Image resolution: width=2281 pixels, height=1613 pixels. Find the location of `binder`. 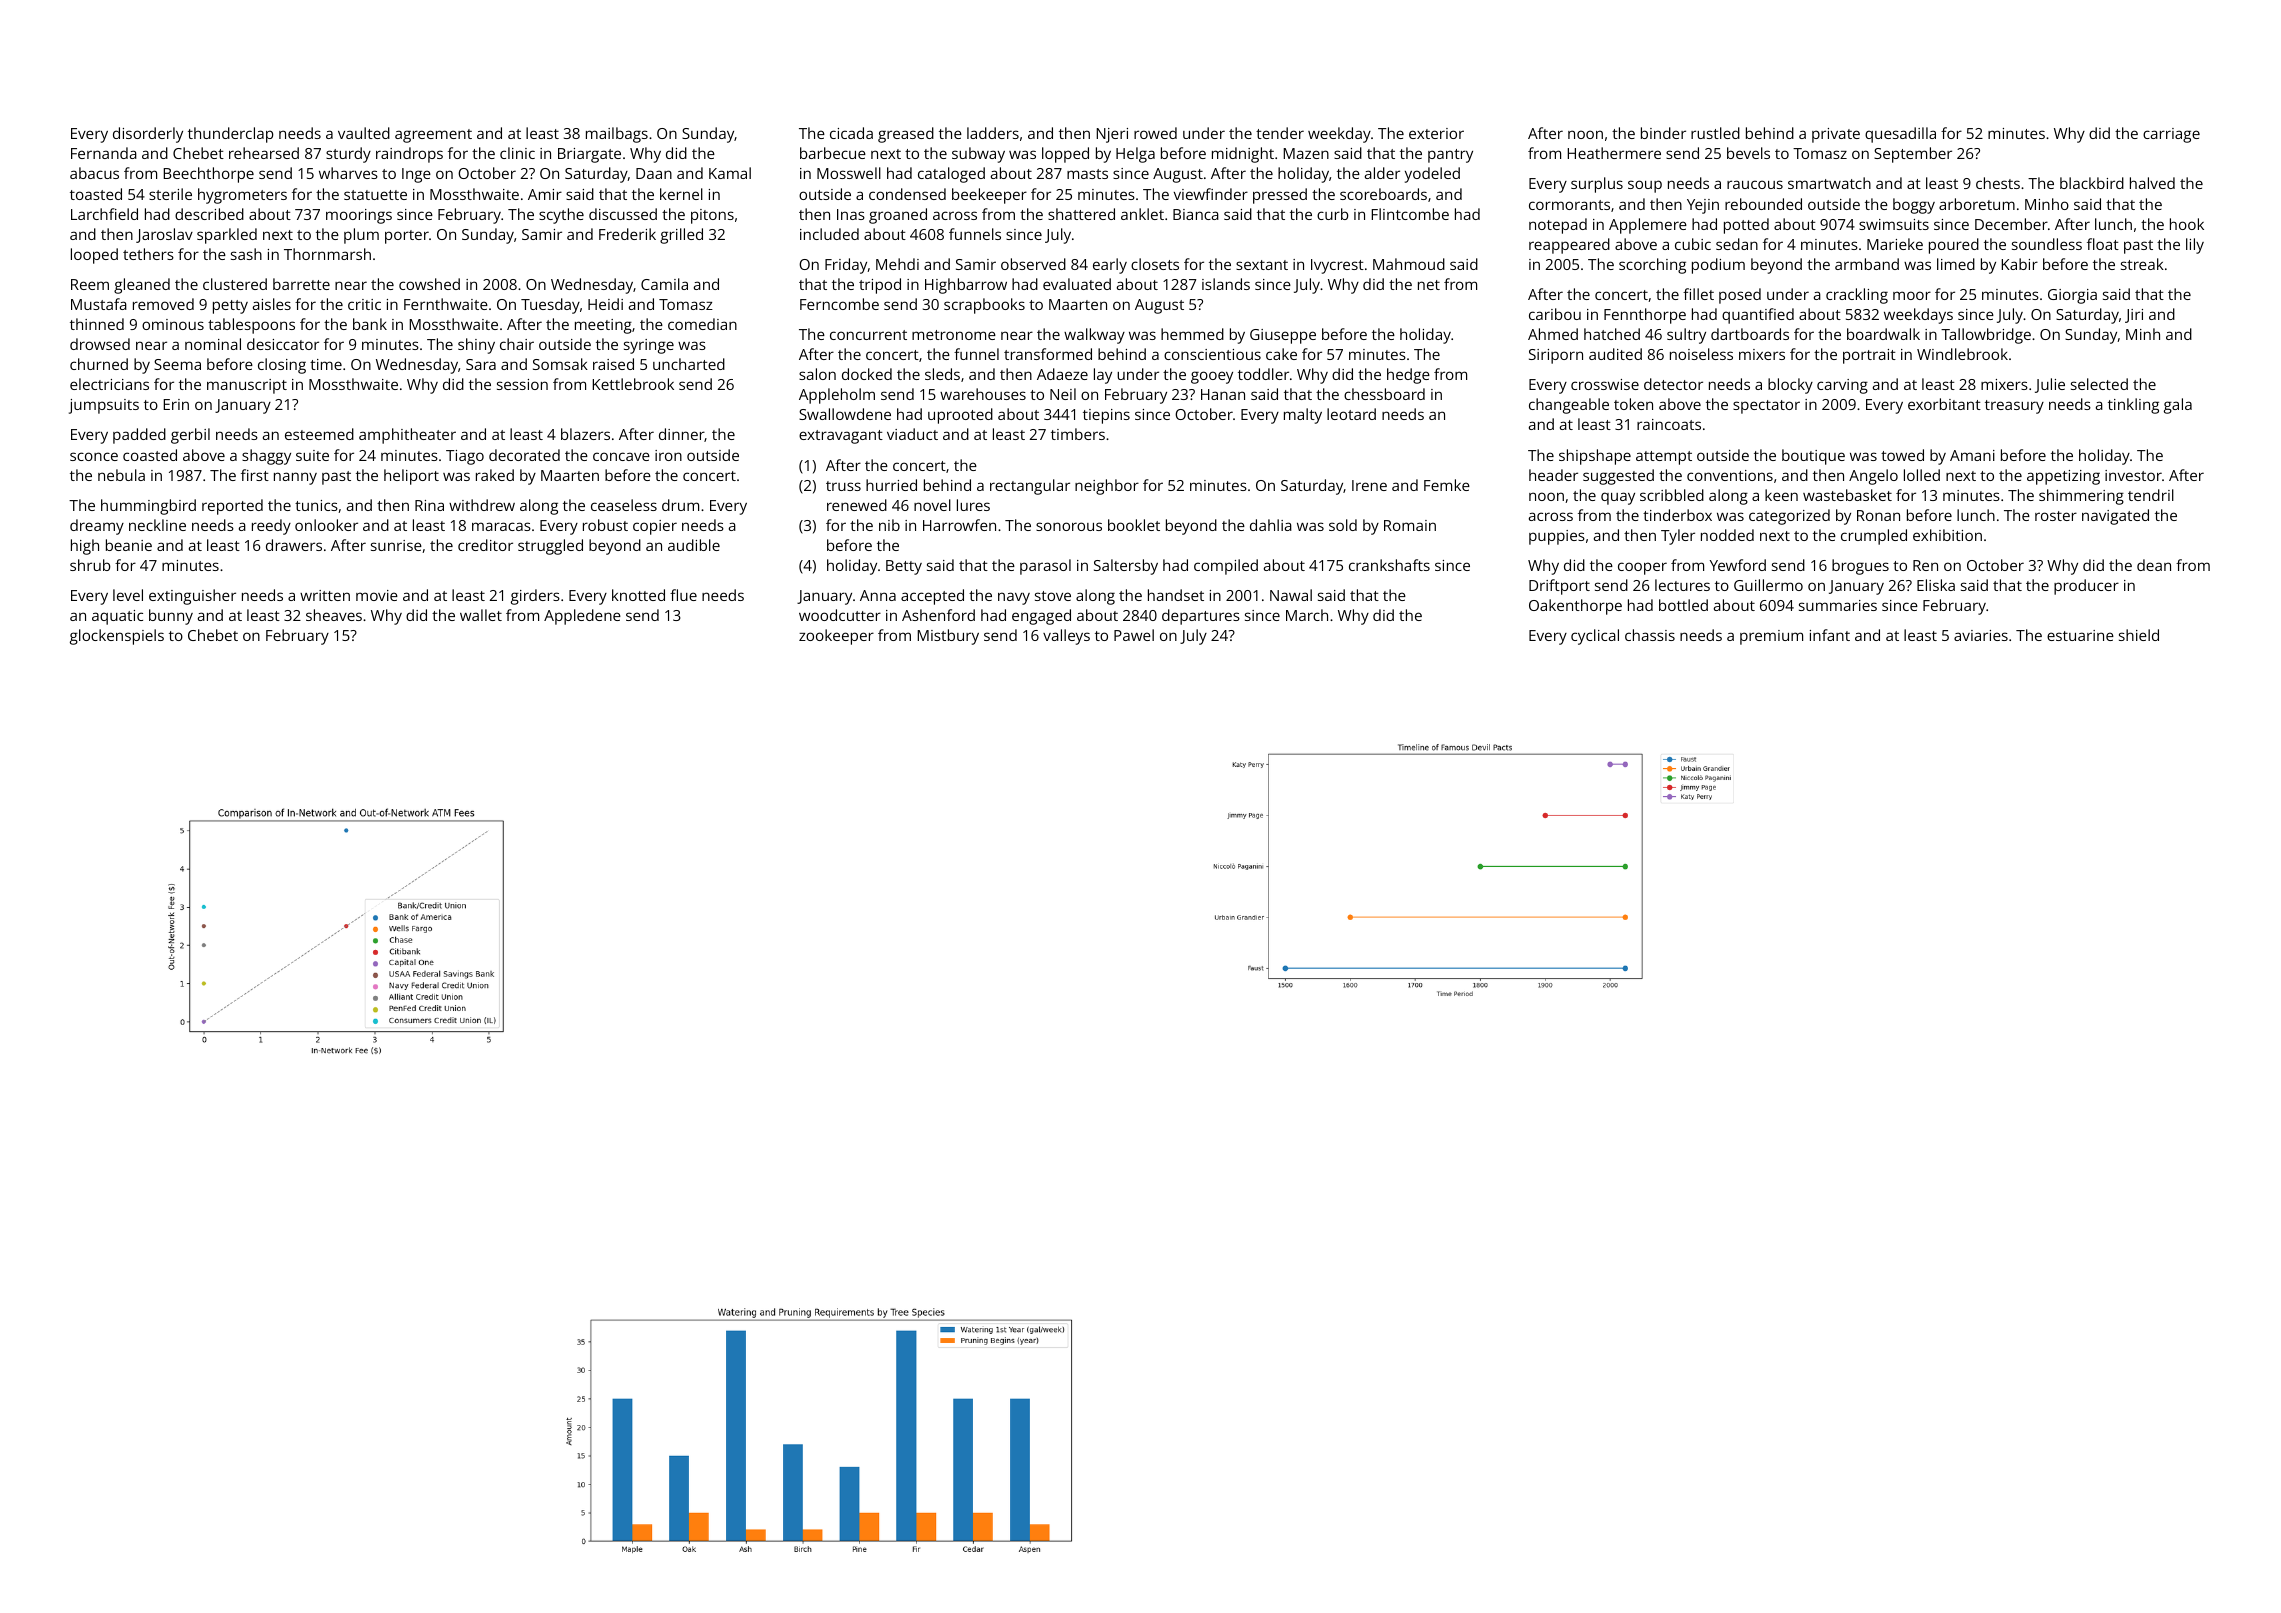

binder is located at coordinates (1663, 133).
